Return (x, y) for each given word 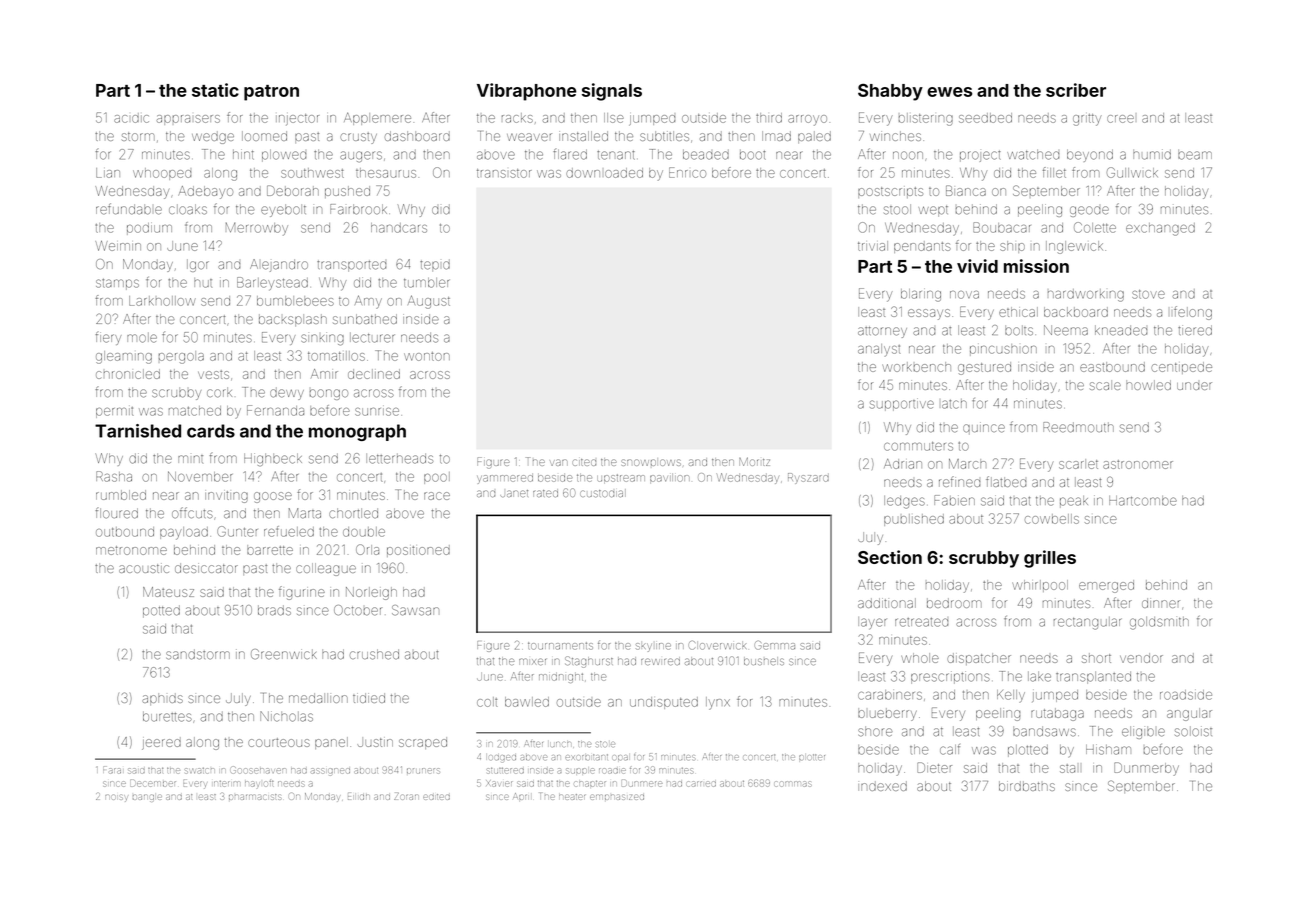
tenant (616, 155)
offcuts (192, 513)
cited (584, 462)
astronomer (1138, 464)
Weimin (118, 246)
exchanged (1160, 229)
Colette (1095, 227)
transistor (504, 173)
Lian (108, 173)
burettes (167, 717)
